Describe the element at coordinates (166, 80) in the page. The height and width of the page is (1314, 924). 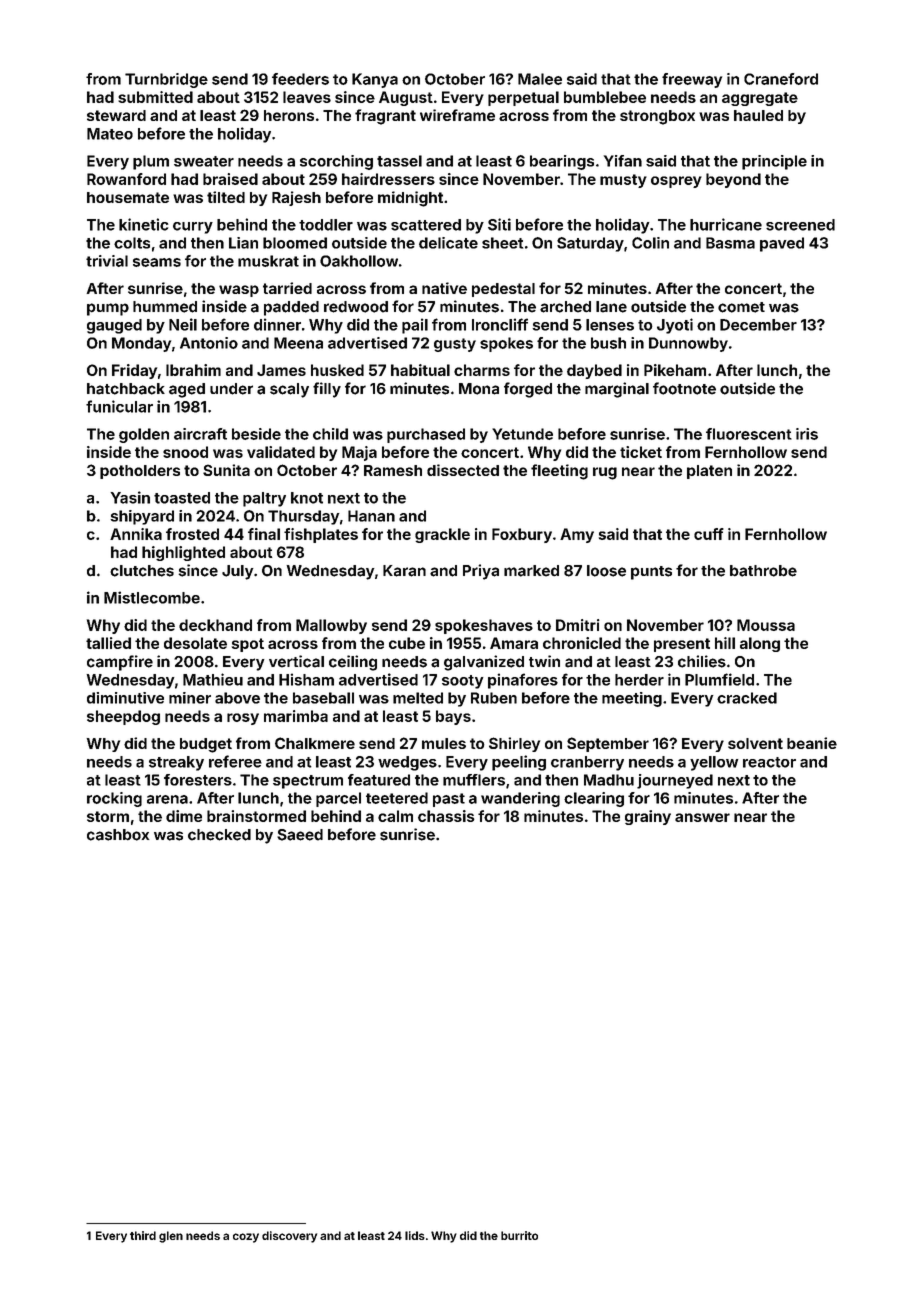
I see `Turnbridge` at that location.
